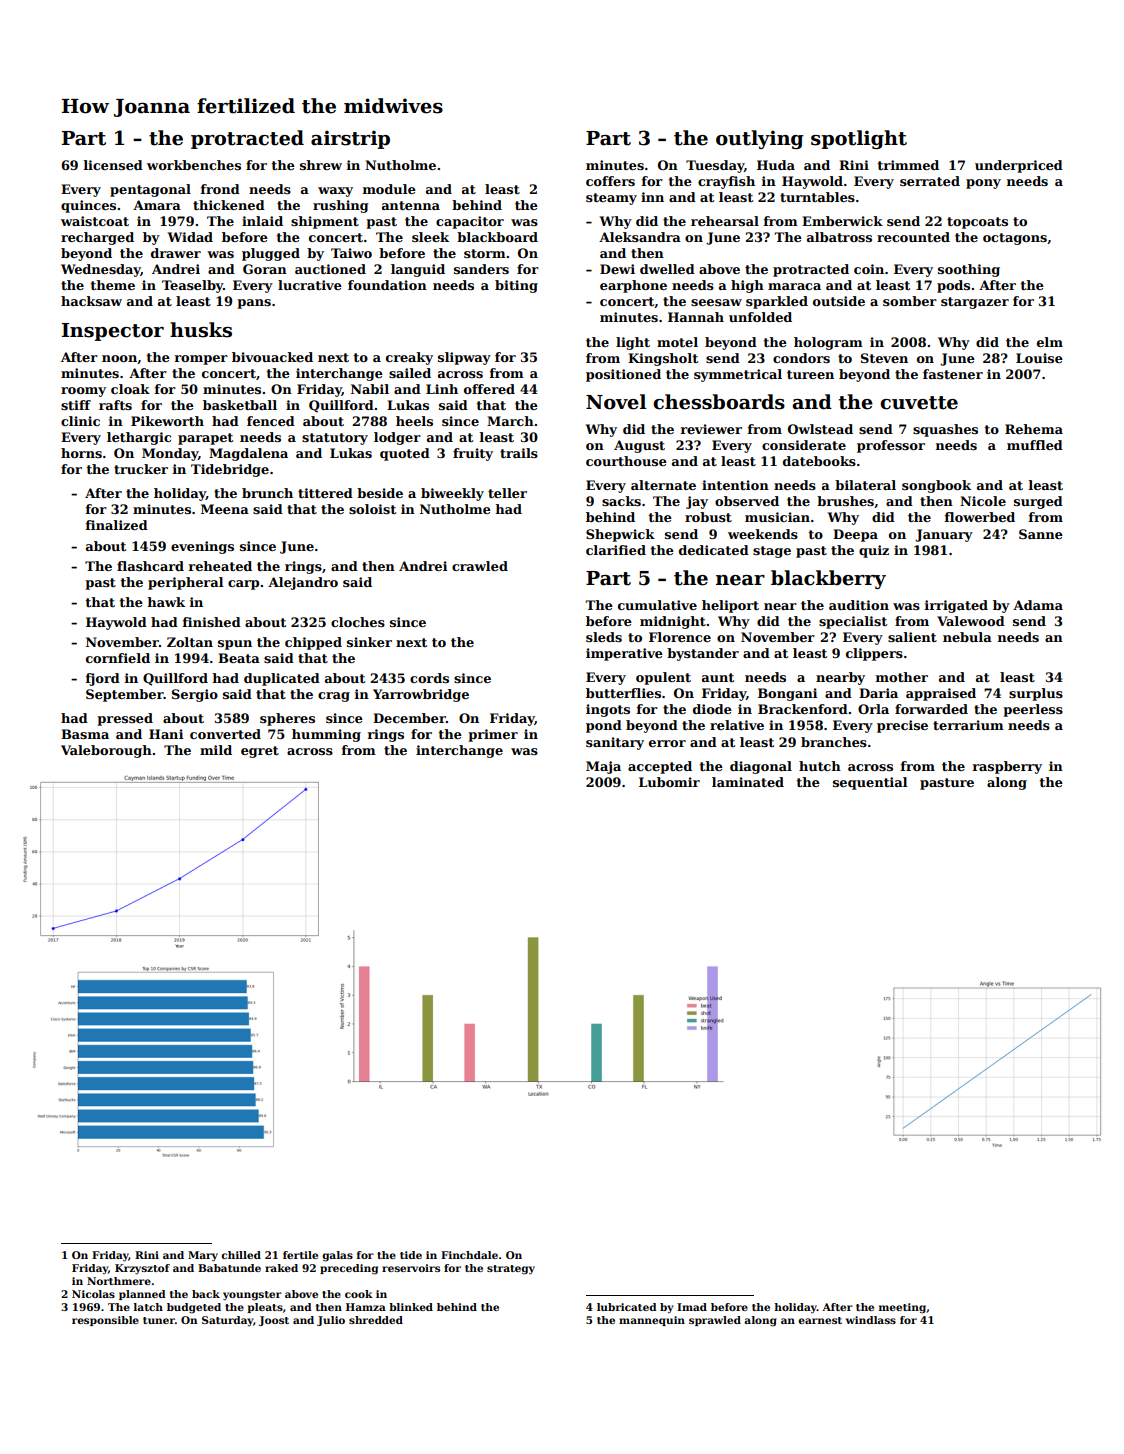  What do you see at coordinates (748, 782) in the document?
I see `laminated` at bounding box center [748, 782].
